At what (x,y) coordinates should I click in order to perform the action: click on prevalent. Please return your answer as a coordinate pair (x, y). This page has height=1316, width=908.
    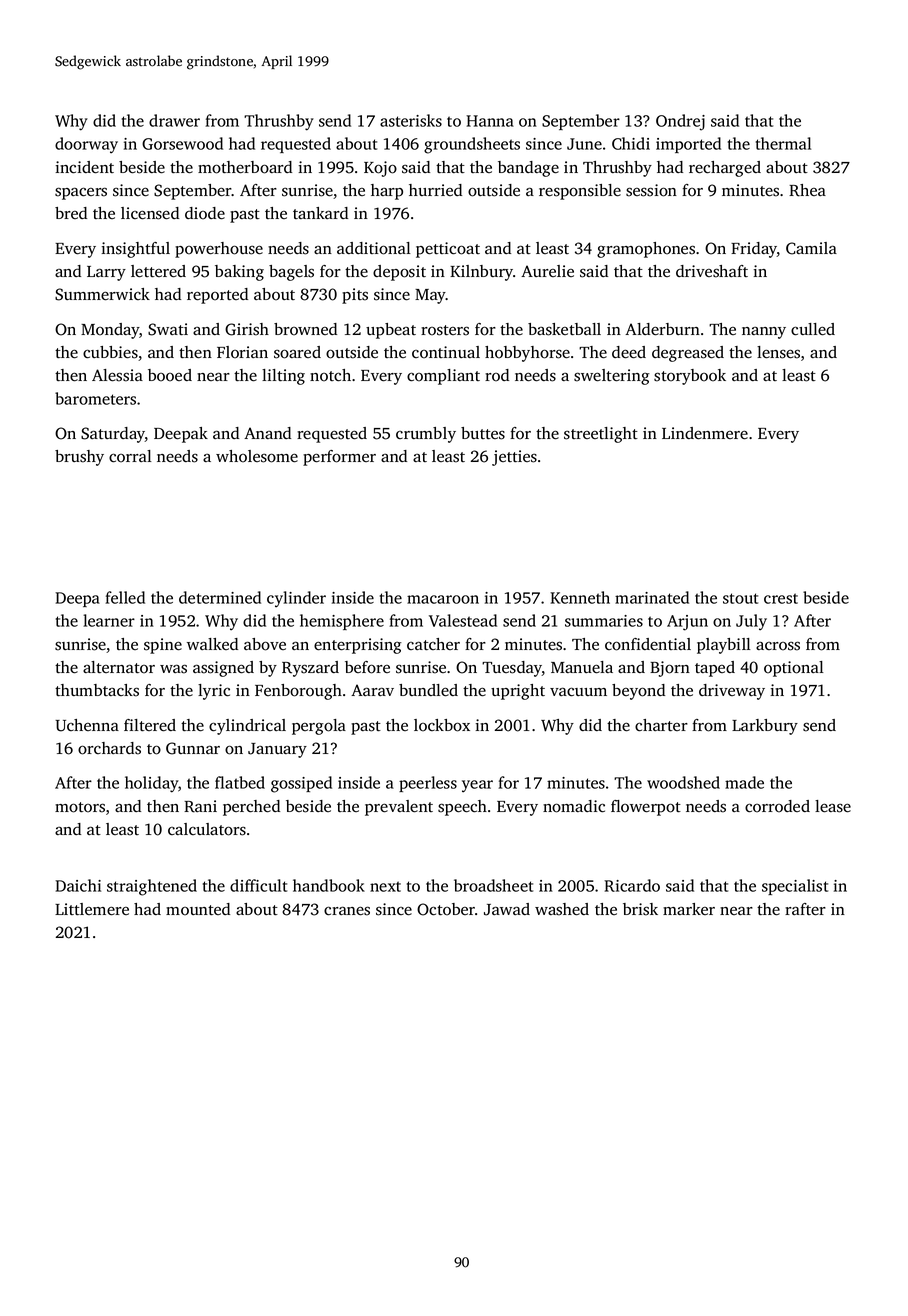
    Looking at the image, I should click on (399, 808).
